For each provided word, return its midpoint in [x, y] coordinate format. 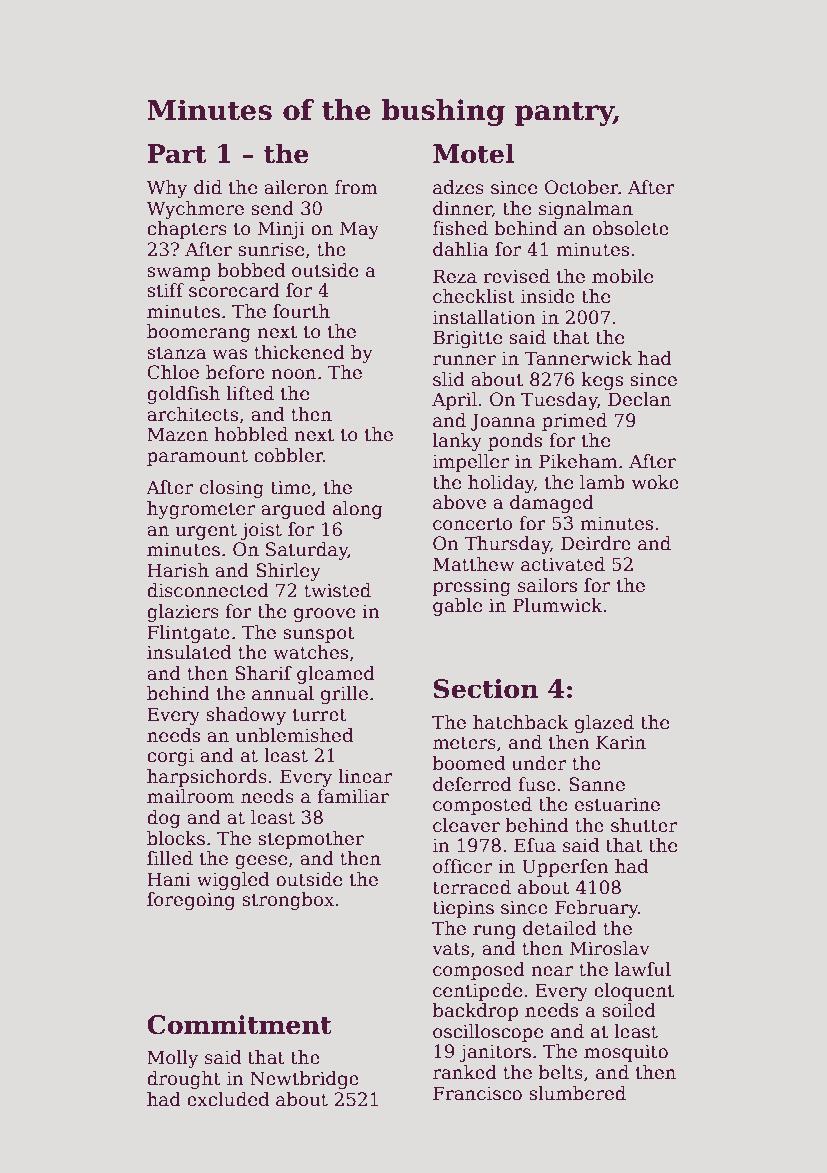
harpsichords [207, 778]
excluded [228, 1099]
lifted [250, 393]
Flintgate [188, 634]
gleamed [336, 675]
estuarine [617, 804]
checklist [474, 296]
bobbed [251, 270]
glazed [604, 724]
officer [462, 866]
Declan [639, 399]
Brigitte [467, 339]
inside [548, 296]
